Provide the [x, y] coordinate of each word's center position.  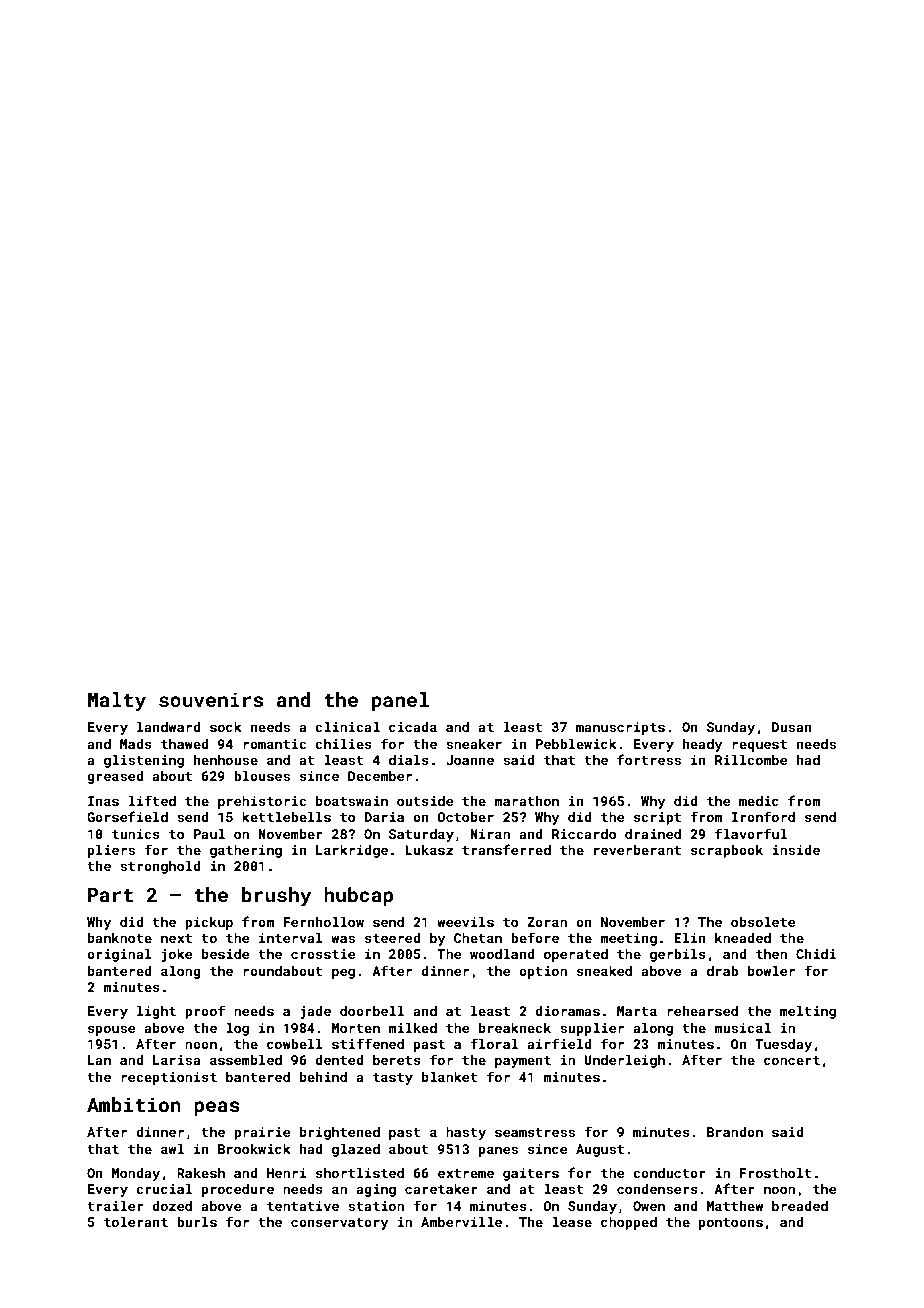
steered [393, 938]
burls [197, 1222]
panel [400, 701]
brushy [276, 896]
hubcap [358, 896]
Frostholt [776, 1173]
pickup [209, 923]
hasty [466, 1133]
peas [217, 1108]
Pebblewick [576, 744]
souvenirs [211, 699]
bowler [771, 971]
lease [572, 1222]
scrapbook [727, 851]
